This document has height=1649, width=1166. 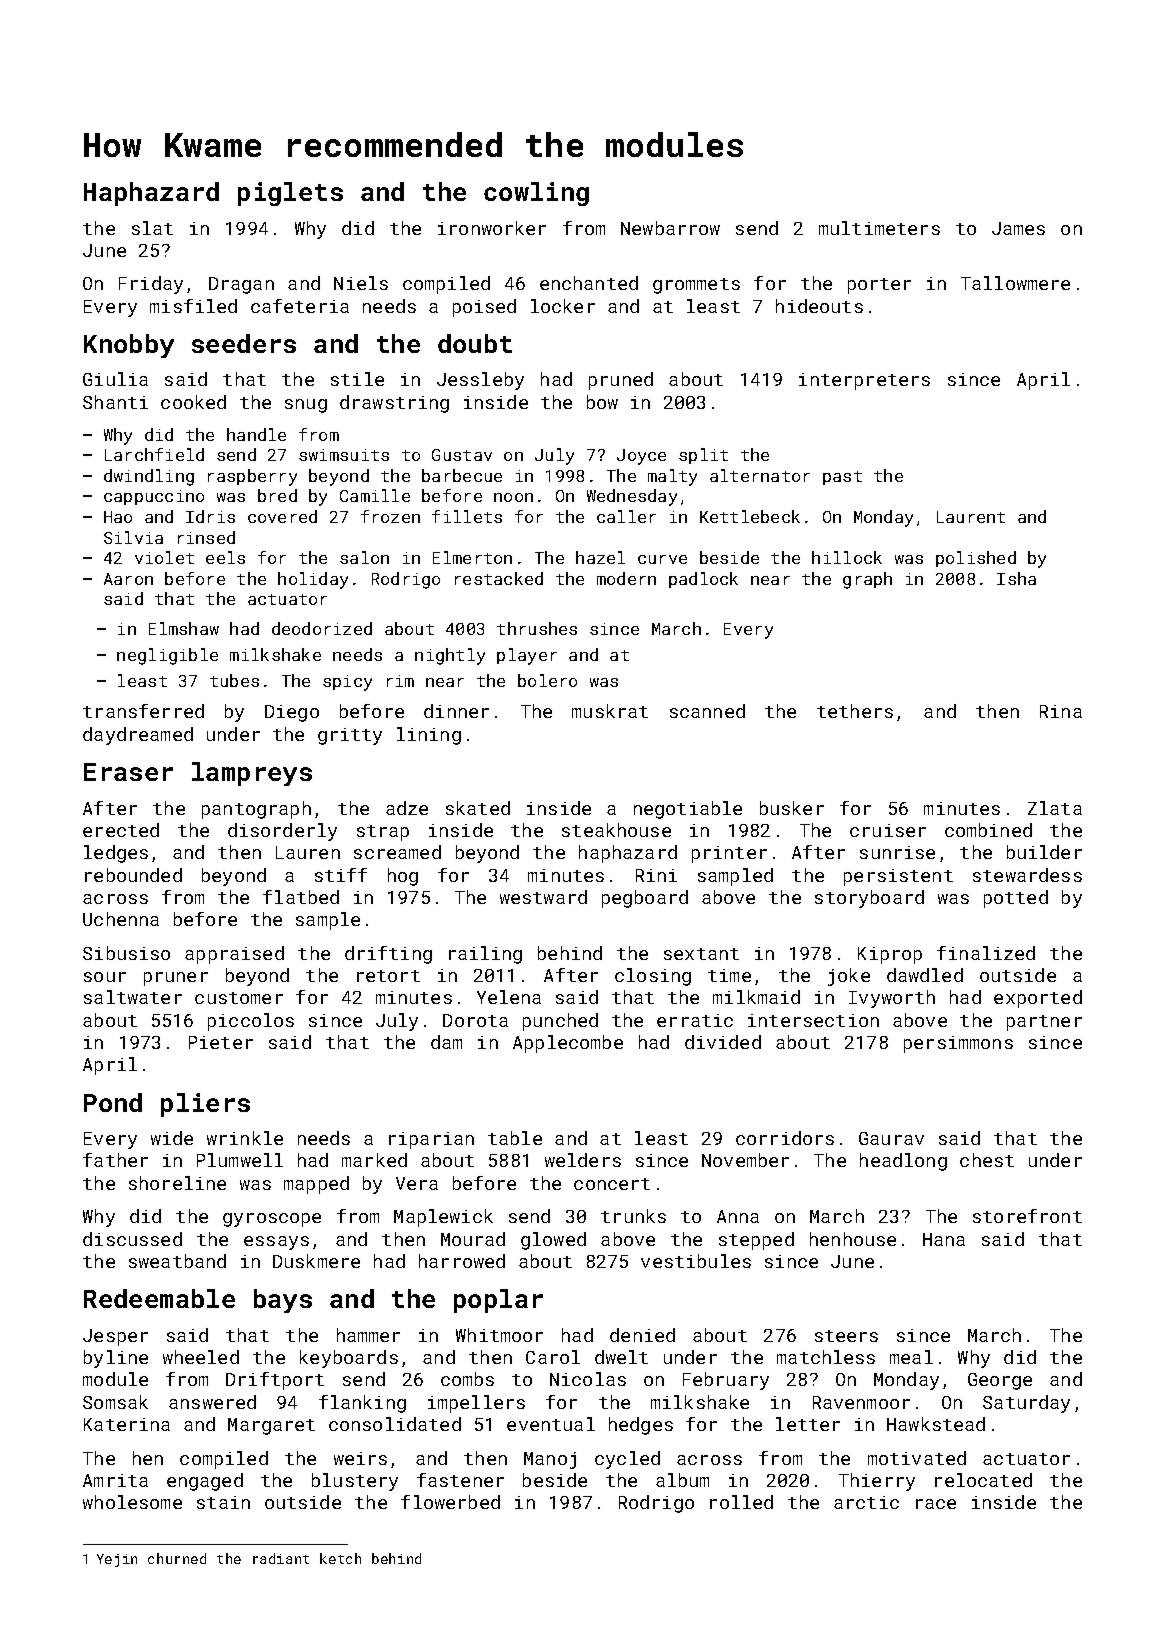 I want to click on piglets, so click(x=290, y=194).
